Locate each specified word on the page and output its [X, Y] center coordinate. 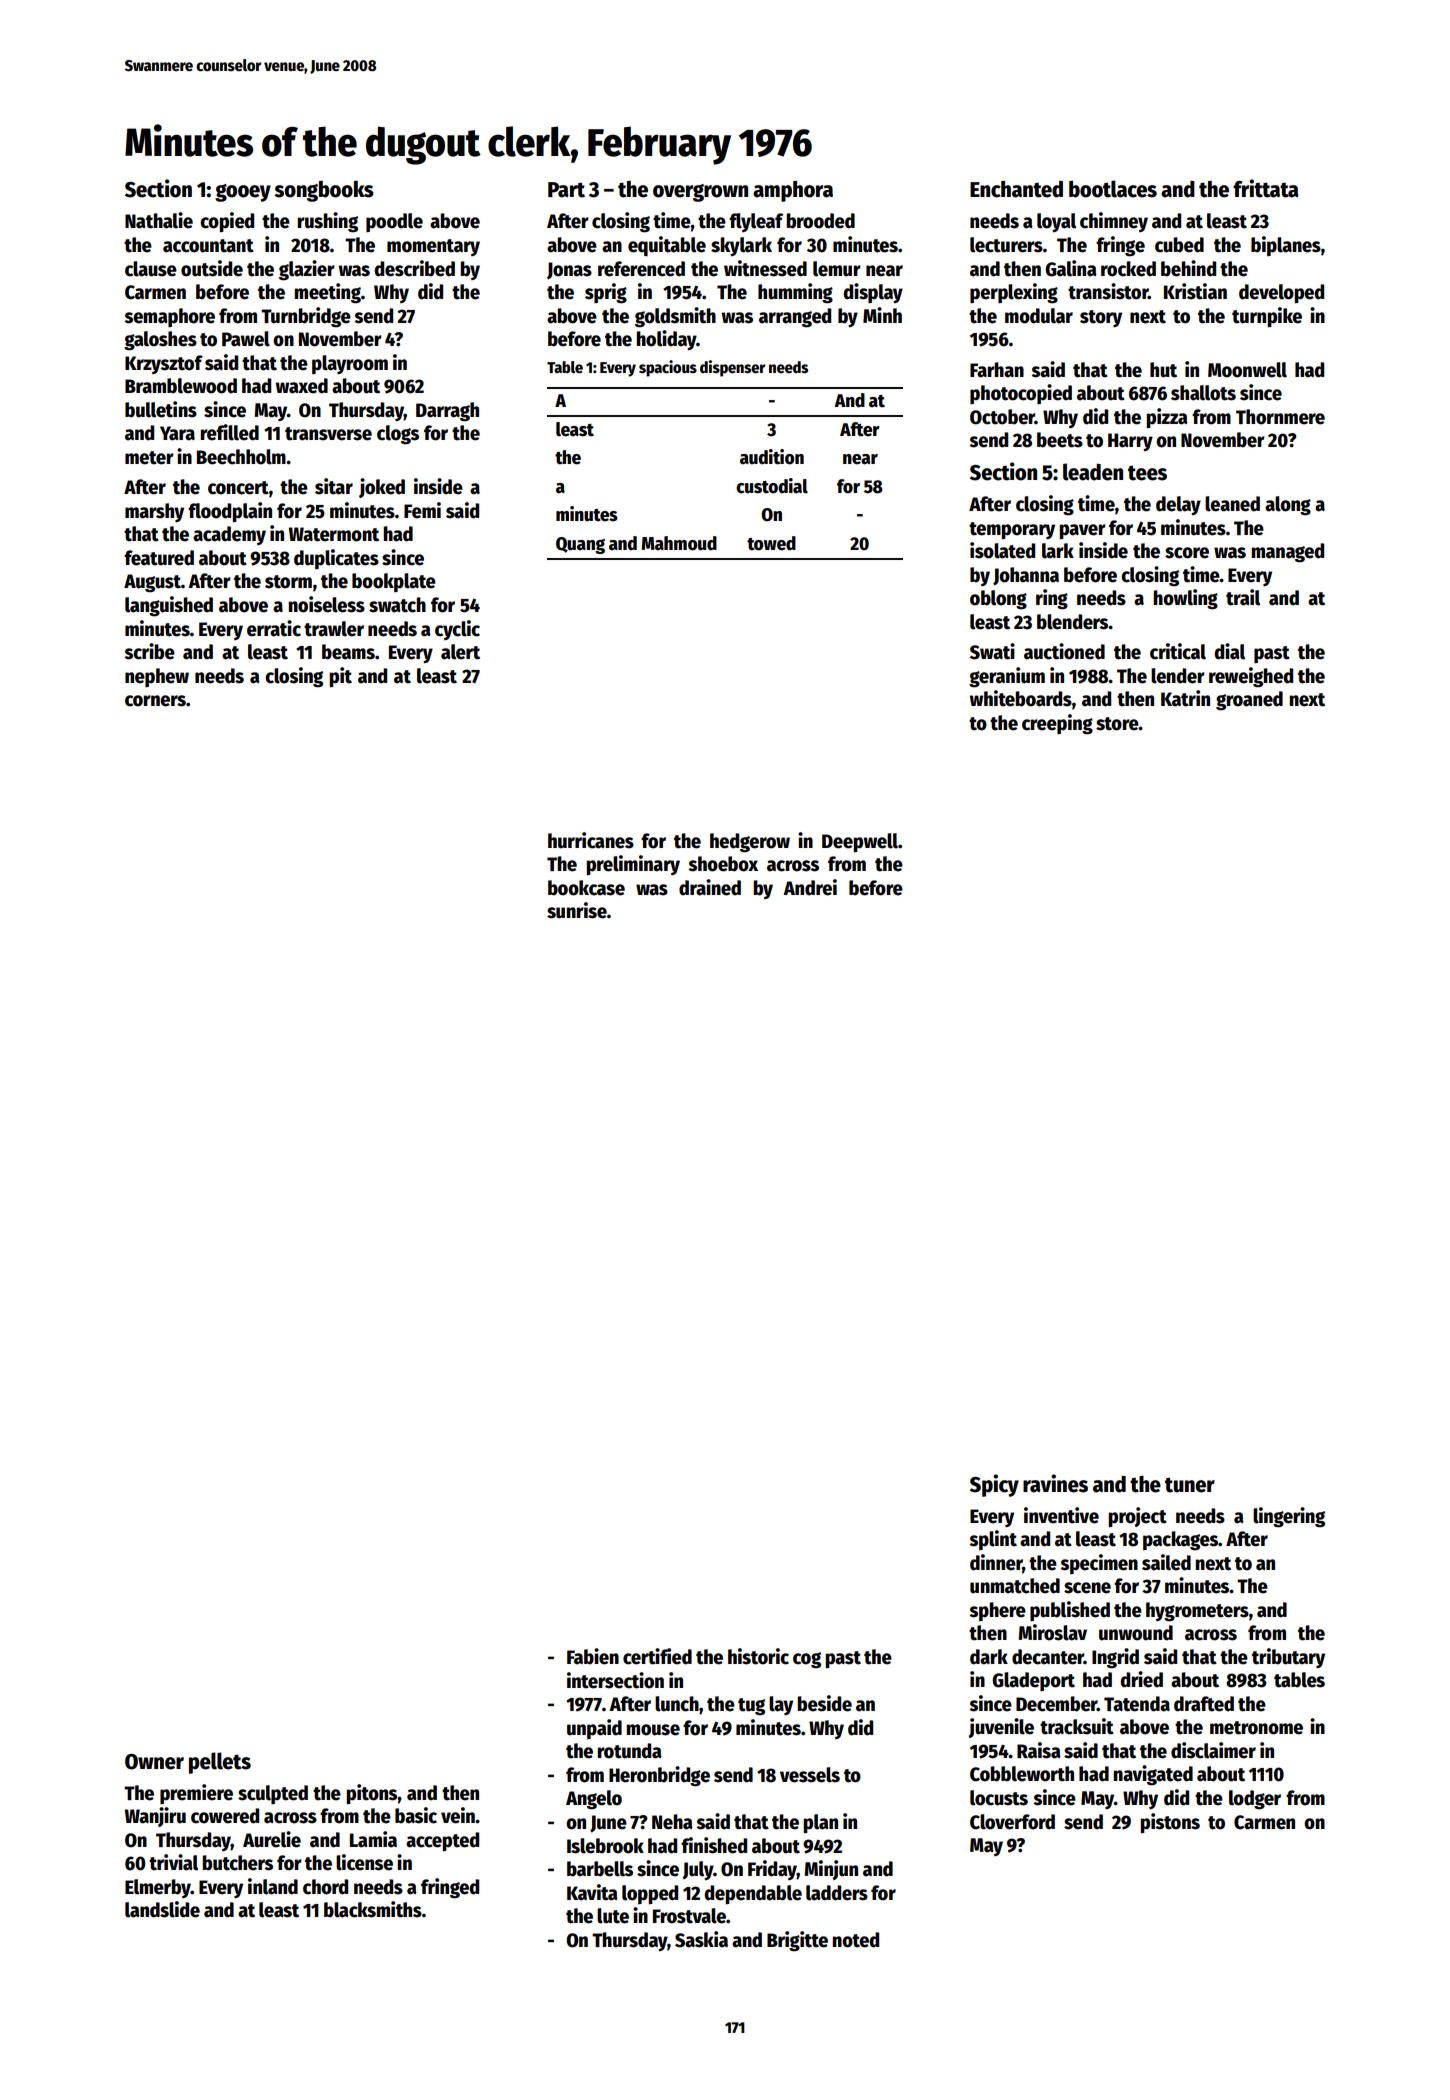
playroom [350, 364]
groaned [1249, 701]
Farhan [997, 370]
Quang [580, 545]
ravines [1055, 1483]
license [364, 1862]
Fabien [593, 1656]
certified [657, 1656]
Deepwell [860, 842]
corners [155, 701]
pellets [220, 1763]
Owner [154, 1762]
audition [772, 457]
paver [1082, 531]
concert [238, 488]
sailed [1166, 1562]
